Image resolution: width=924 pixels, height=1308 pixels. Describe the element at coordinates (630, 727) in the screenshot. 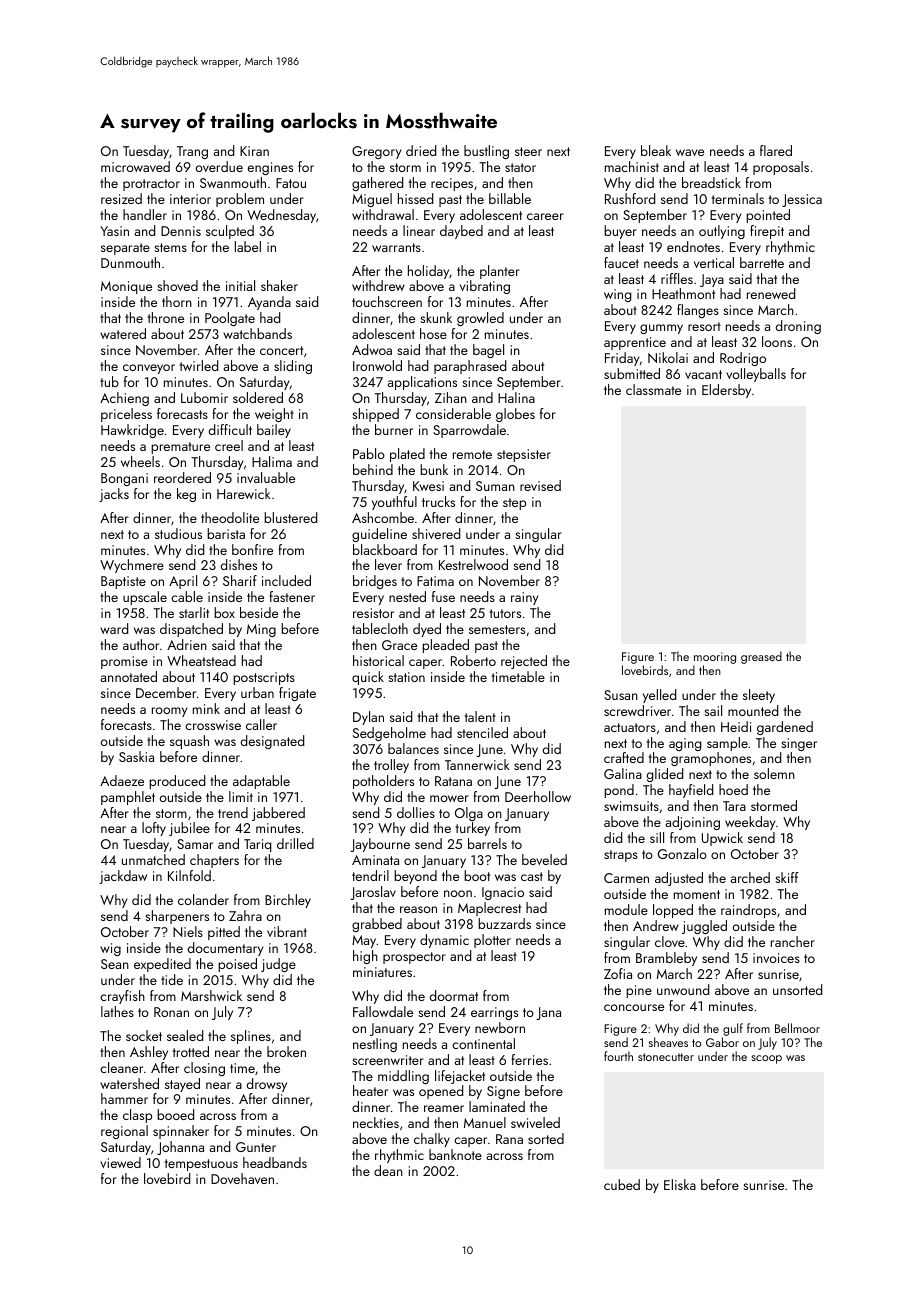

I see `actuators` at that location.
